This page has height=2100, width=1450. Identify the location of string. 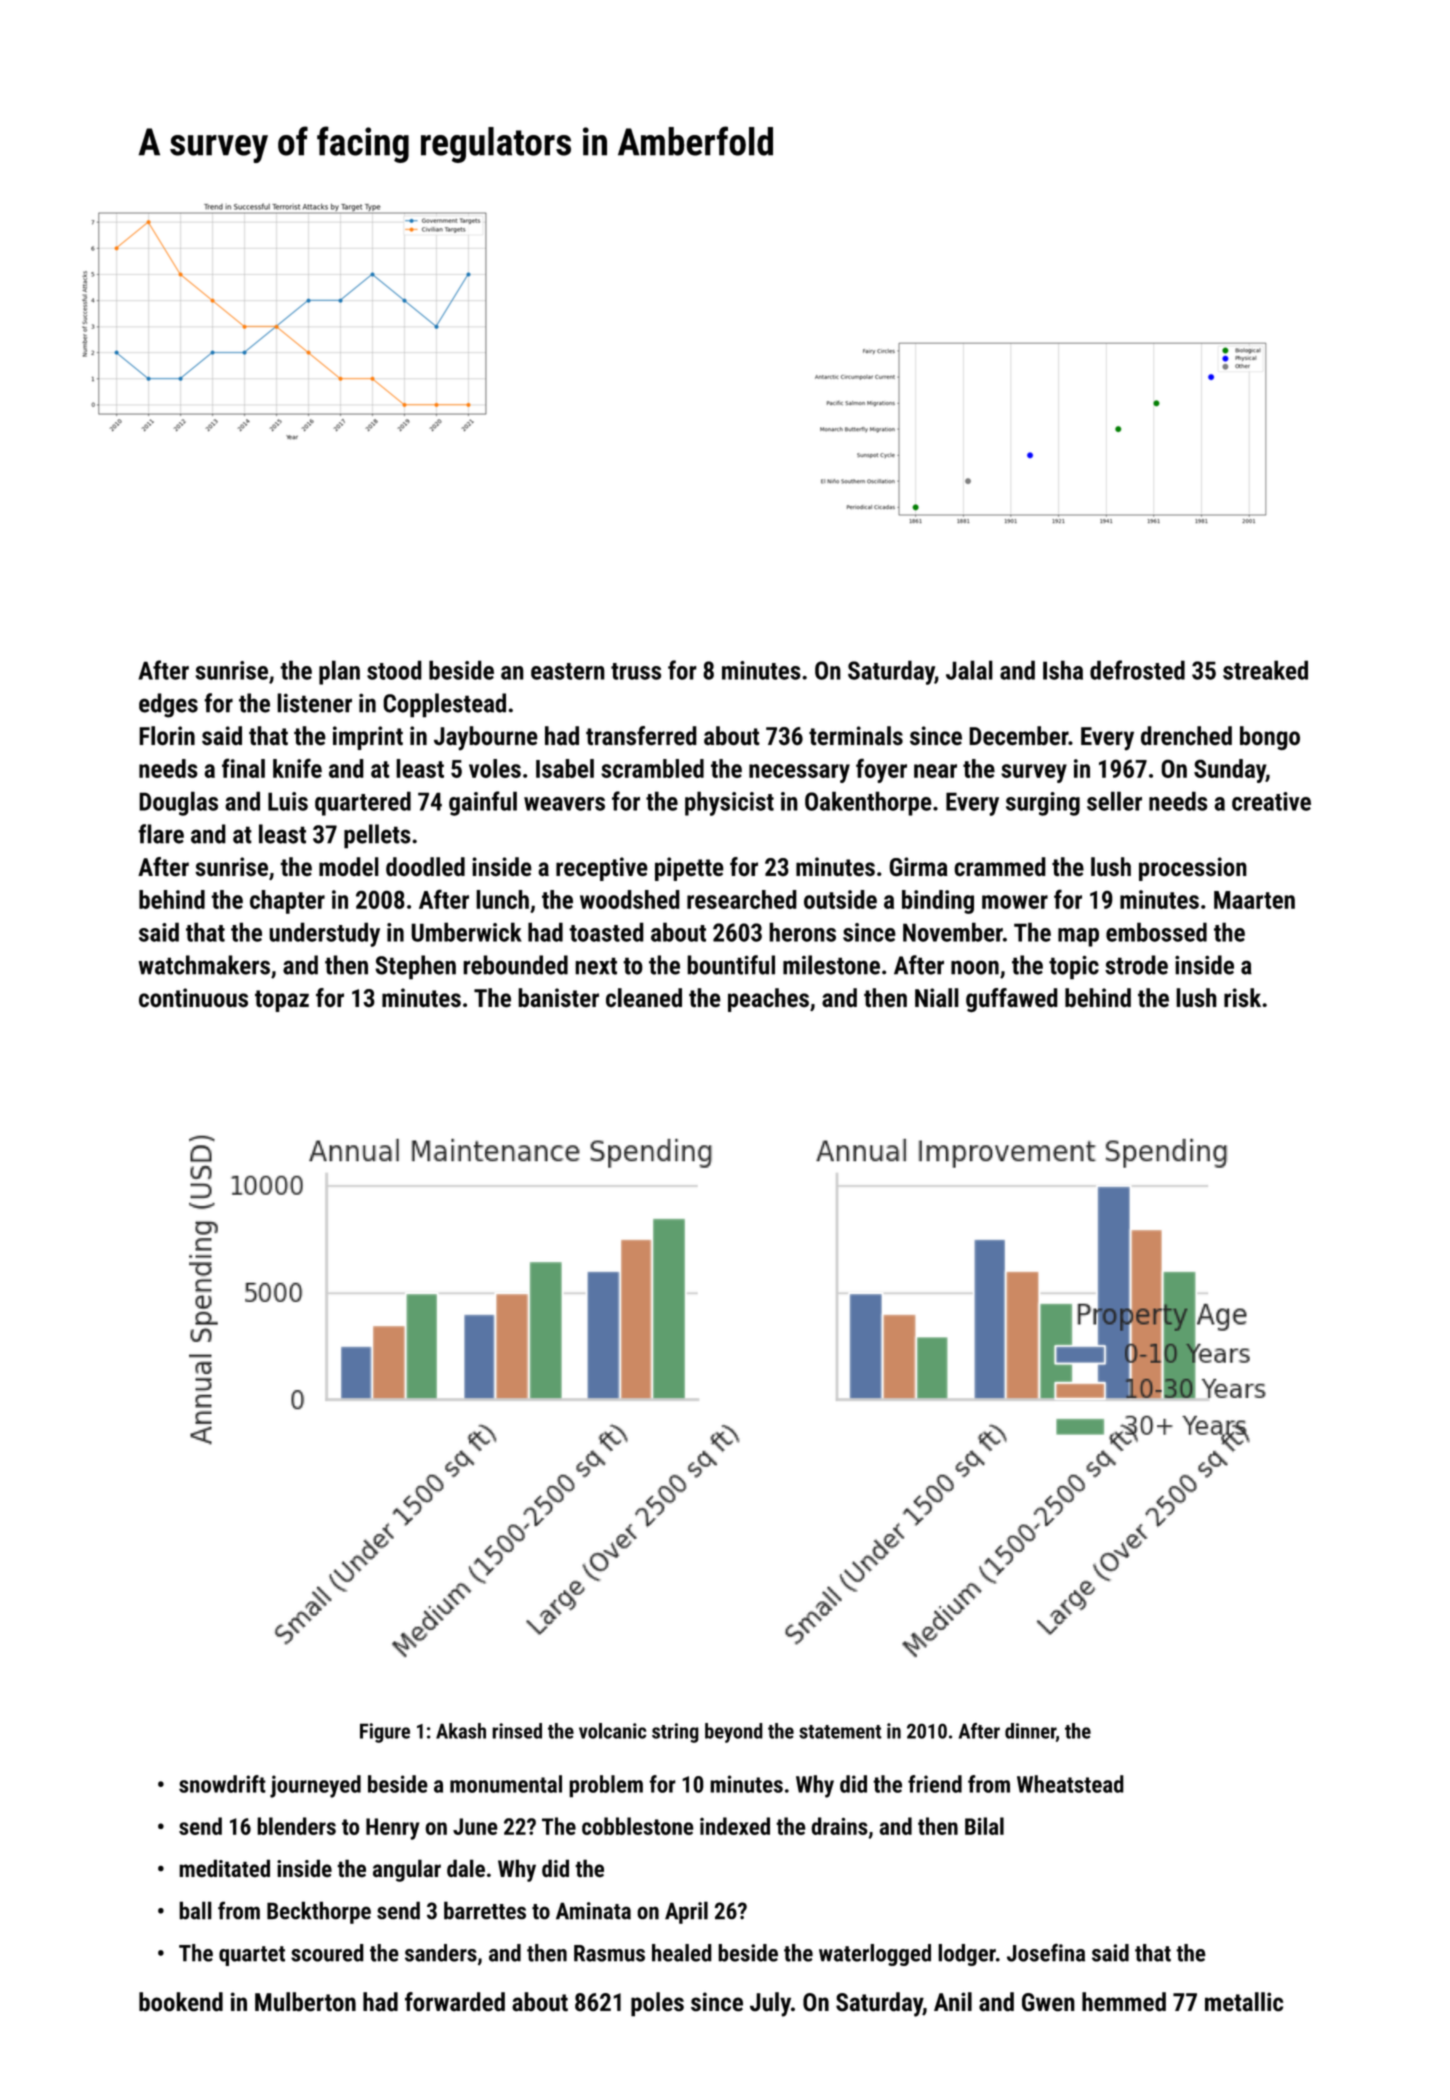
(675, 1733).
